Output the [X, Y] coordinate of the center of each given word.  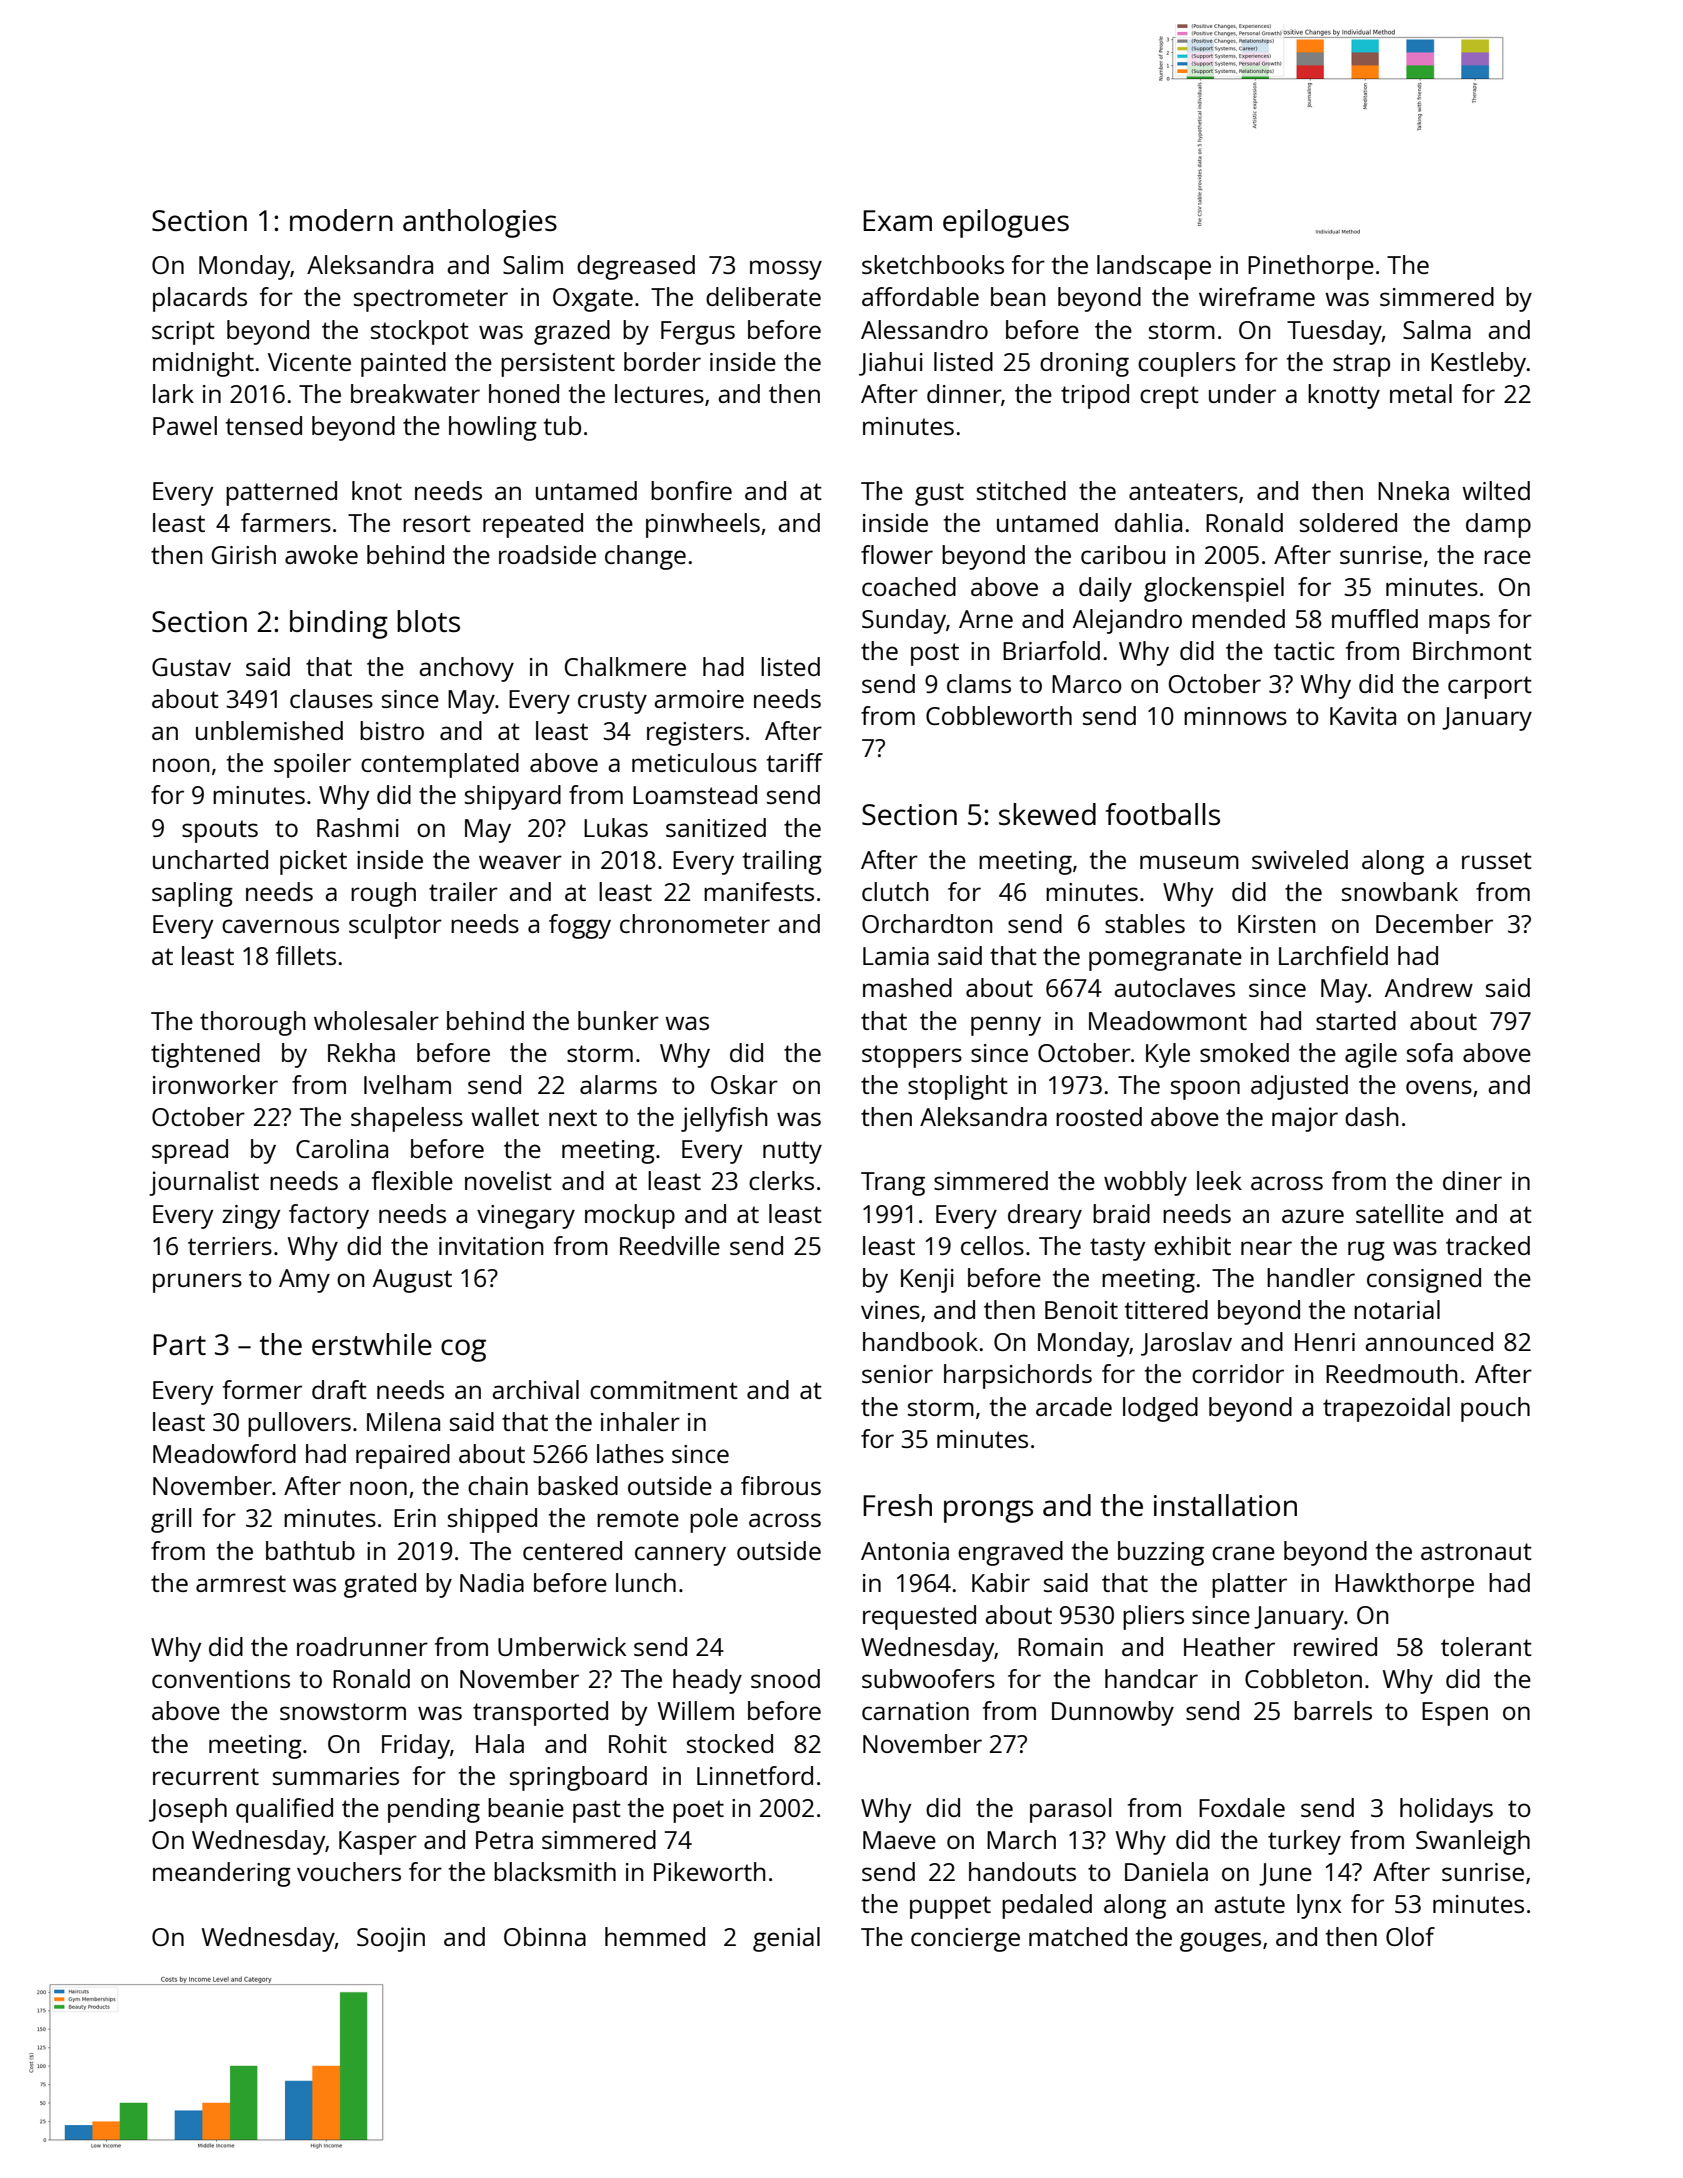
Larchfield [1333, 955]
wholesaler [376, 1020]
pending [434, 1810]
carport [1490, 687]
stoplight [958, 1087]
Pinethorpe [1311, 267]
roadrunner [362, 1646]
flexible [412, 1180]
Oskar [744, 1084]
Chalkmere [625, 666]
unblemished [269, 730]
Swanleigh [1473, 1842]
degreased [636, 267]
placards [200, 299]
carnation [915, 1711]
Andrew [1429, 987]
